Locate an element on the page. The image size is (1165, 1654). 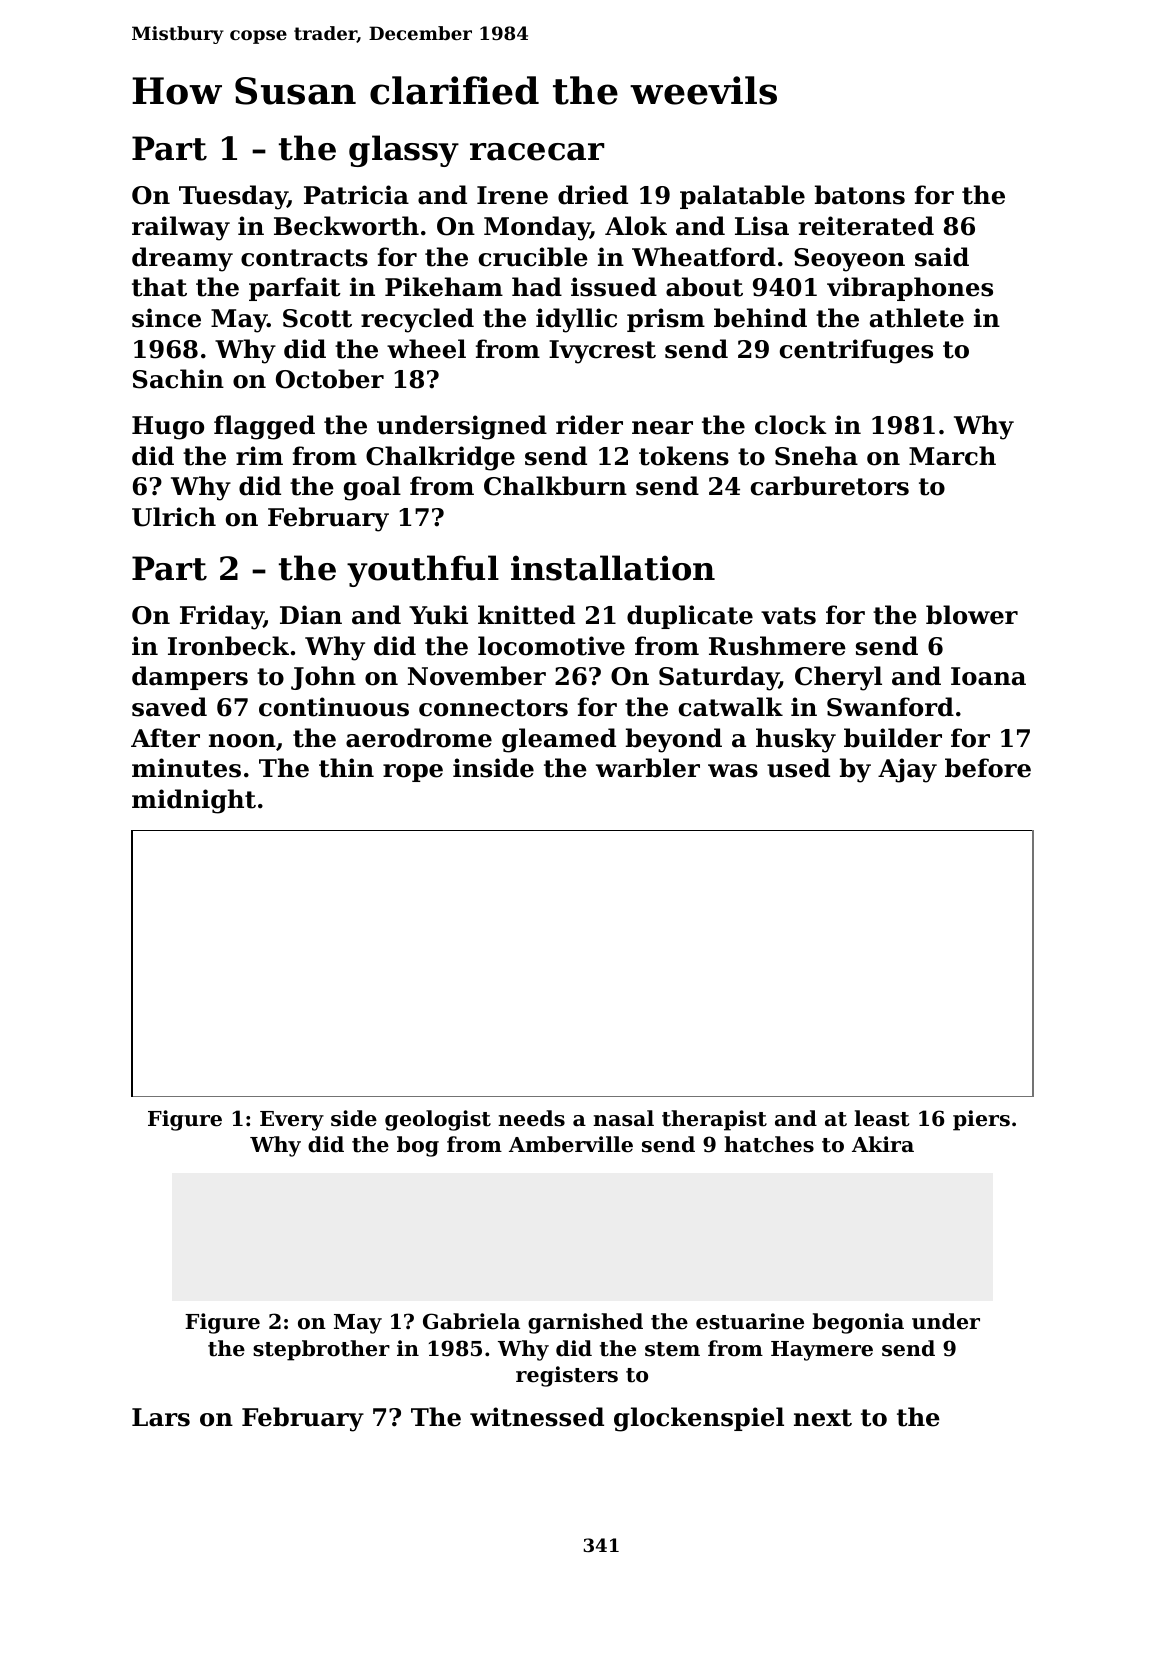
since is located at coordinates (166, 318).
